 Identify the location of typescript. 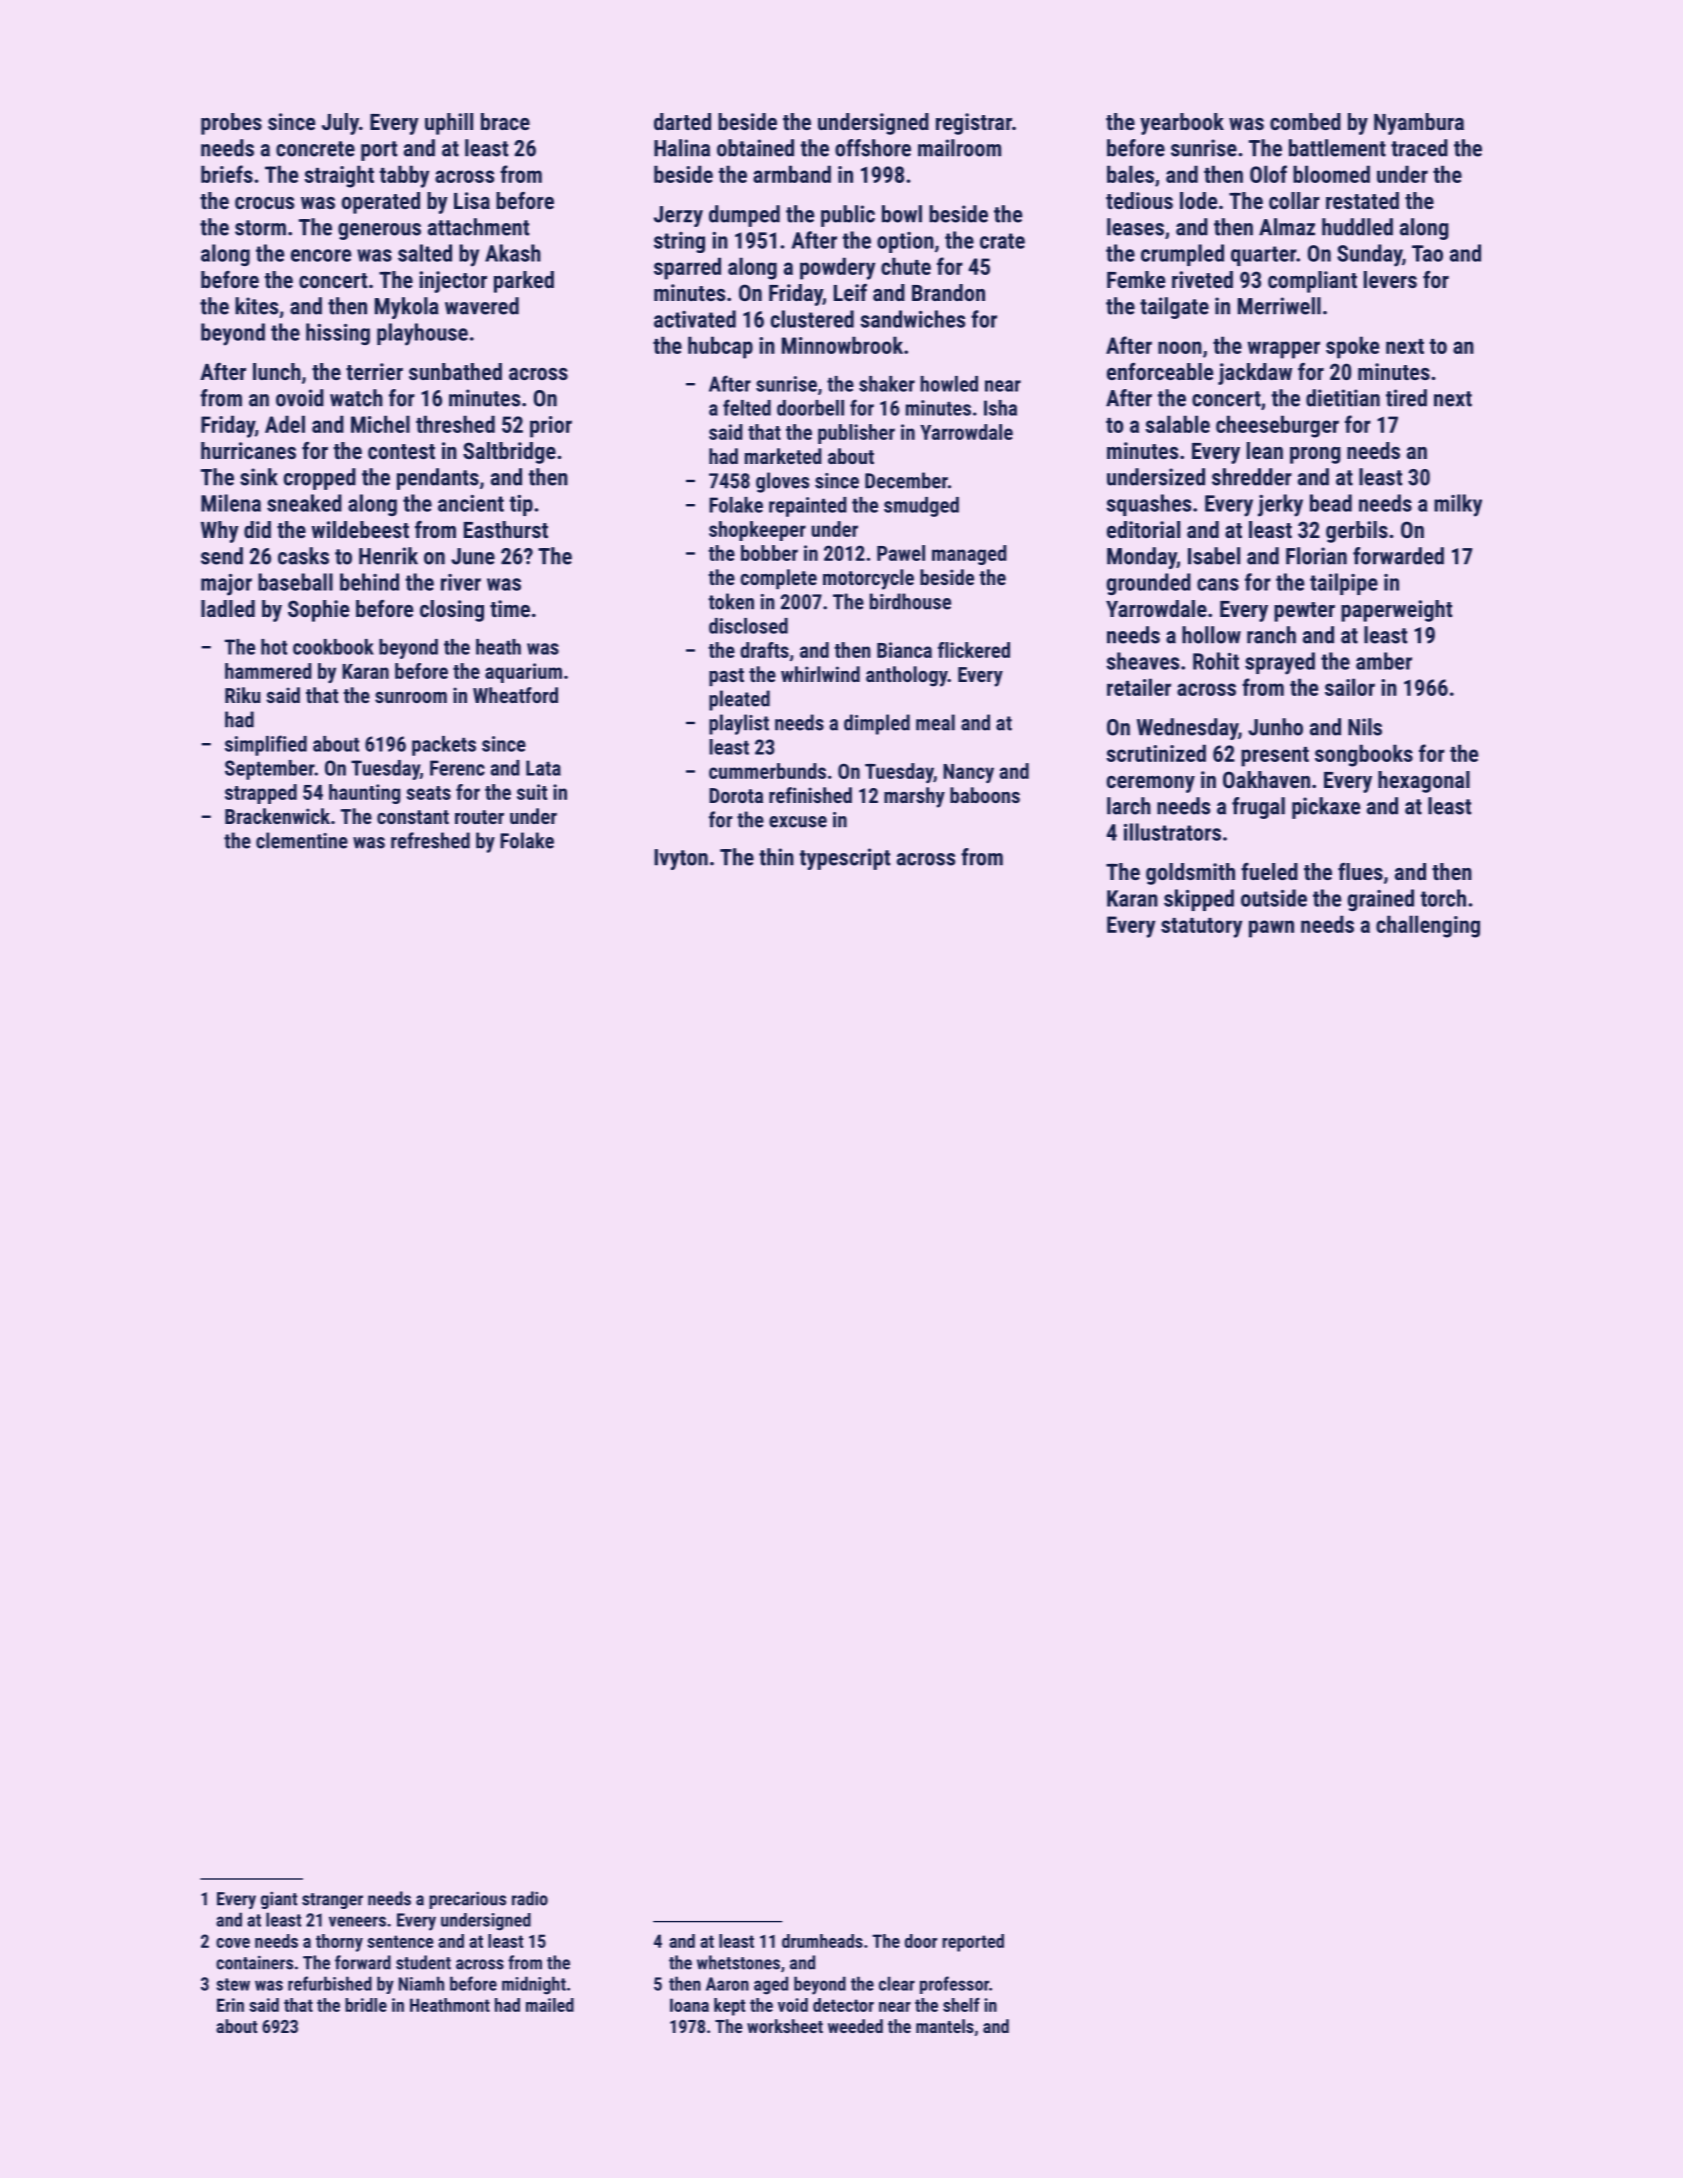
(845, 859).
